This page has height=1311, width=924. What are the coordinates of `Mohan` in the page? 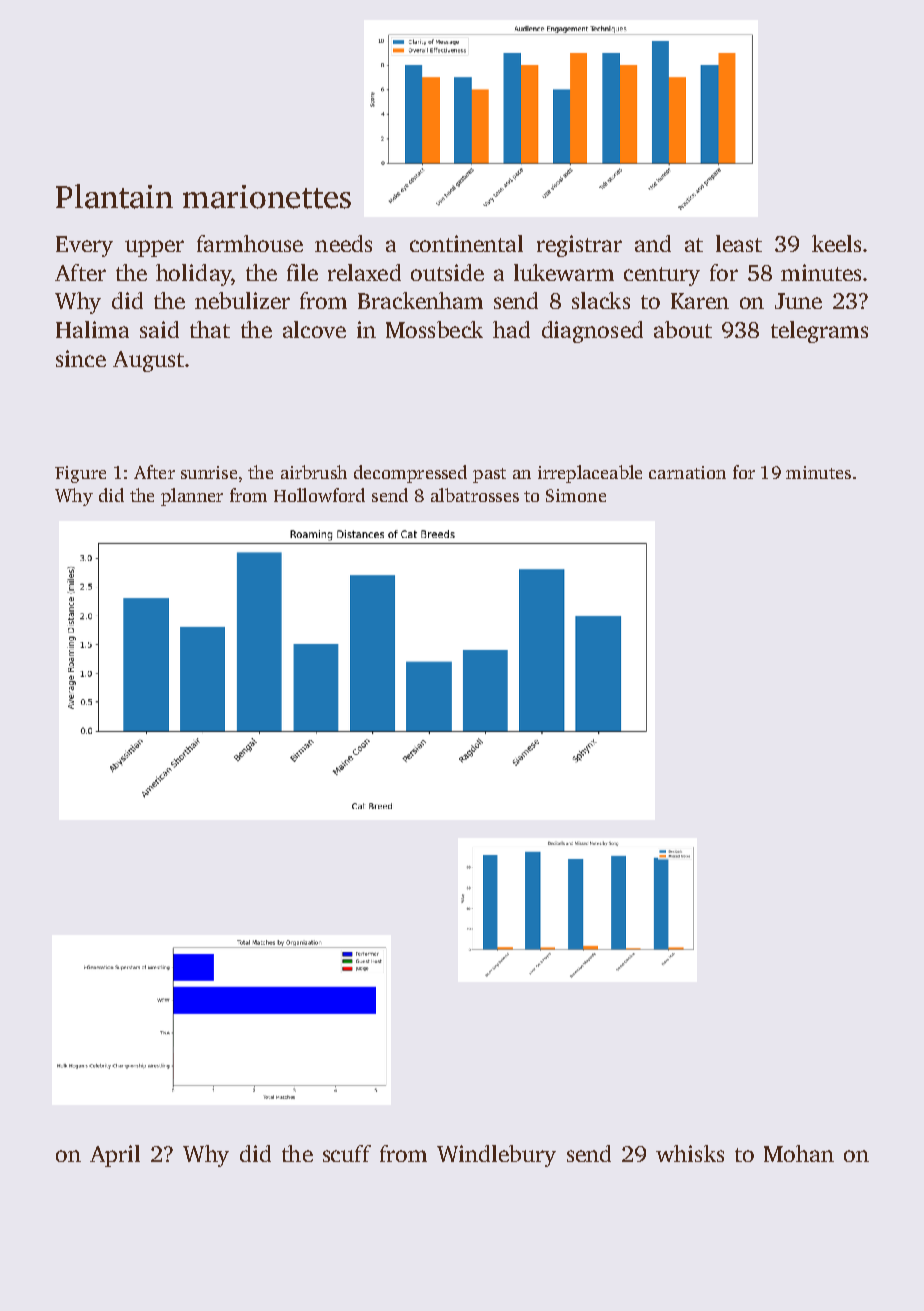 It's located at (799, 1153).
